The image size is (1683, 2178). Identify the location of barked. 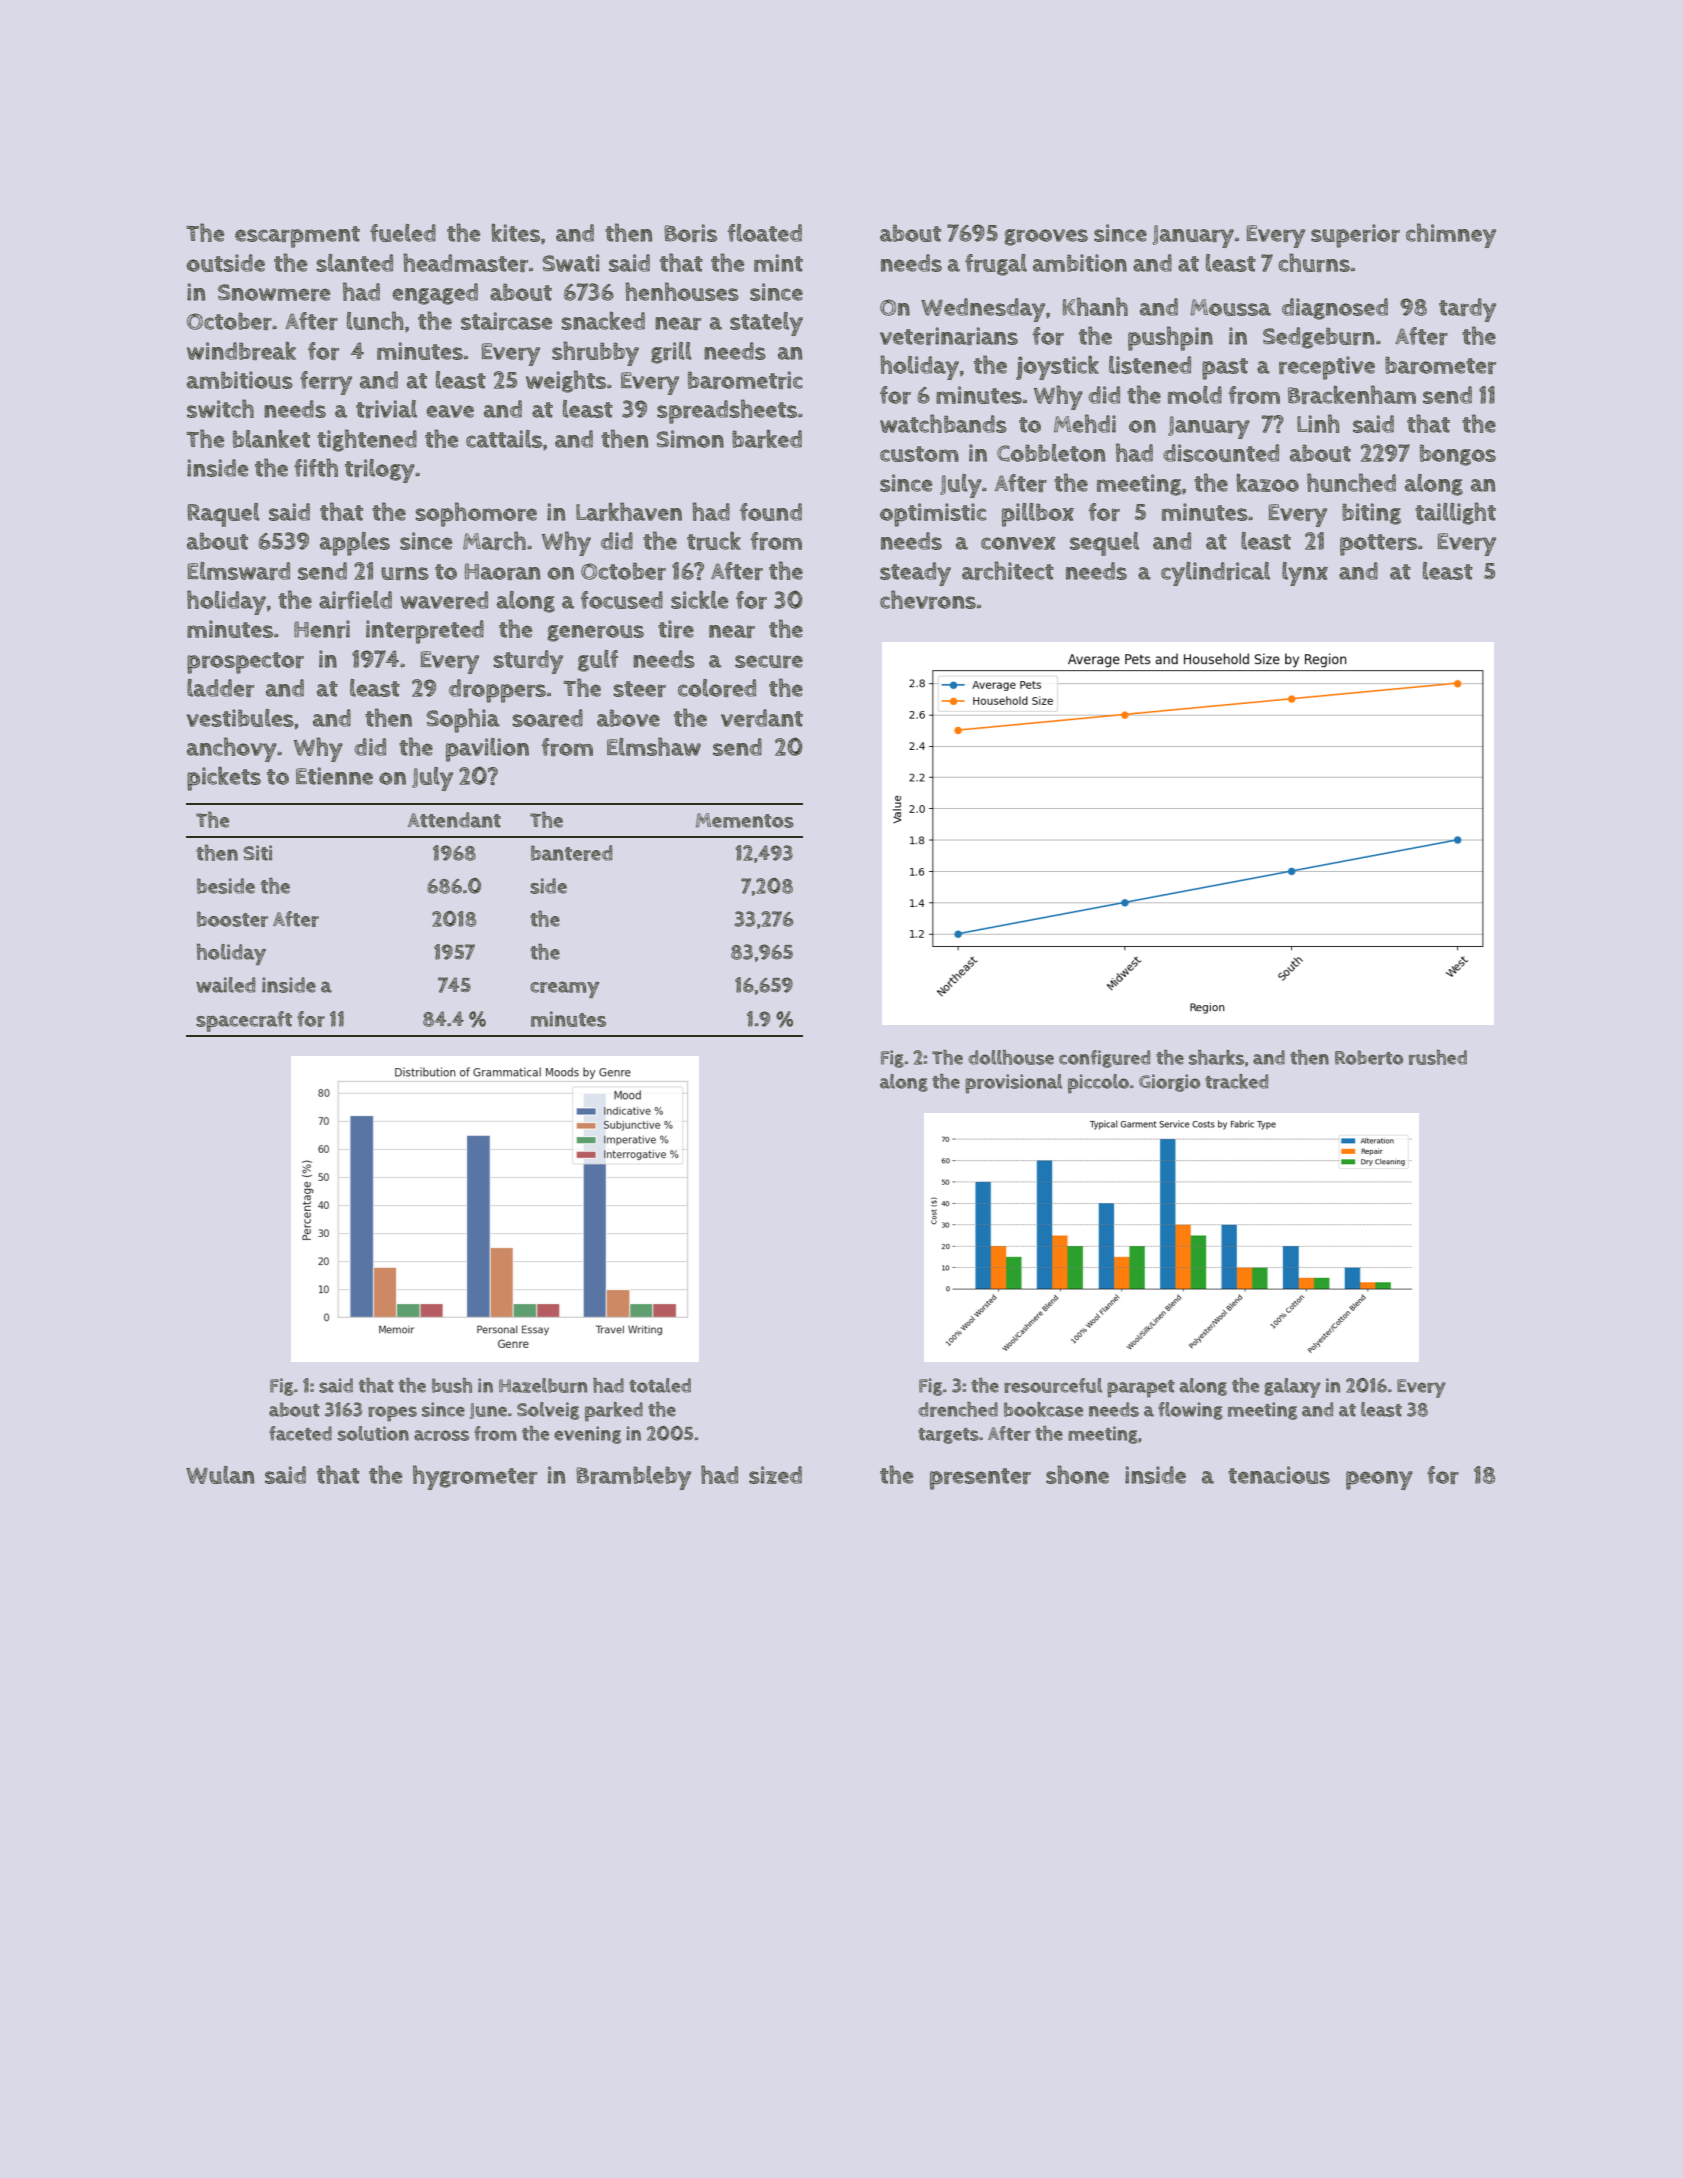
(767, 439).
